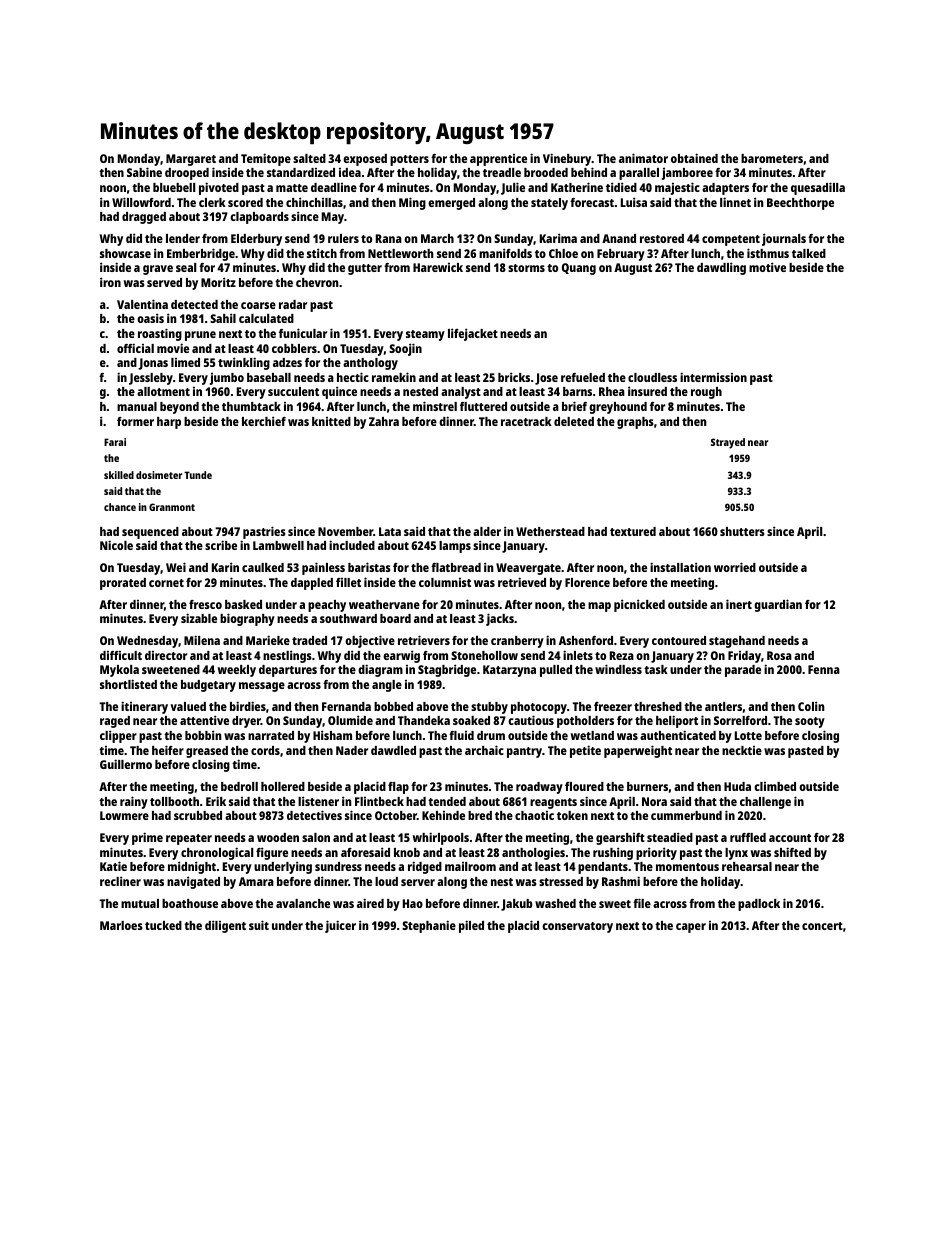 The image size is (952, 1233). What do you see at coordinates (585, 722) in the screenshot?
I see `potholders` at bounding box center [585, 722].
